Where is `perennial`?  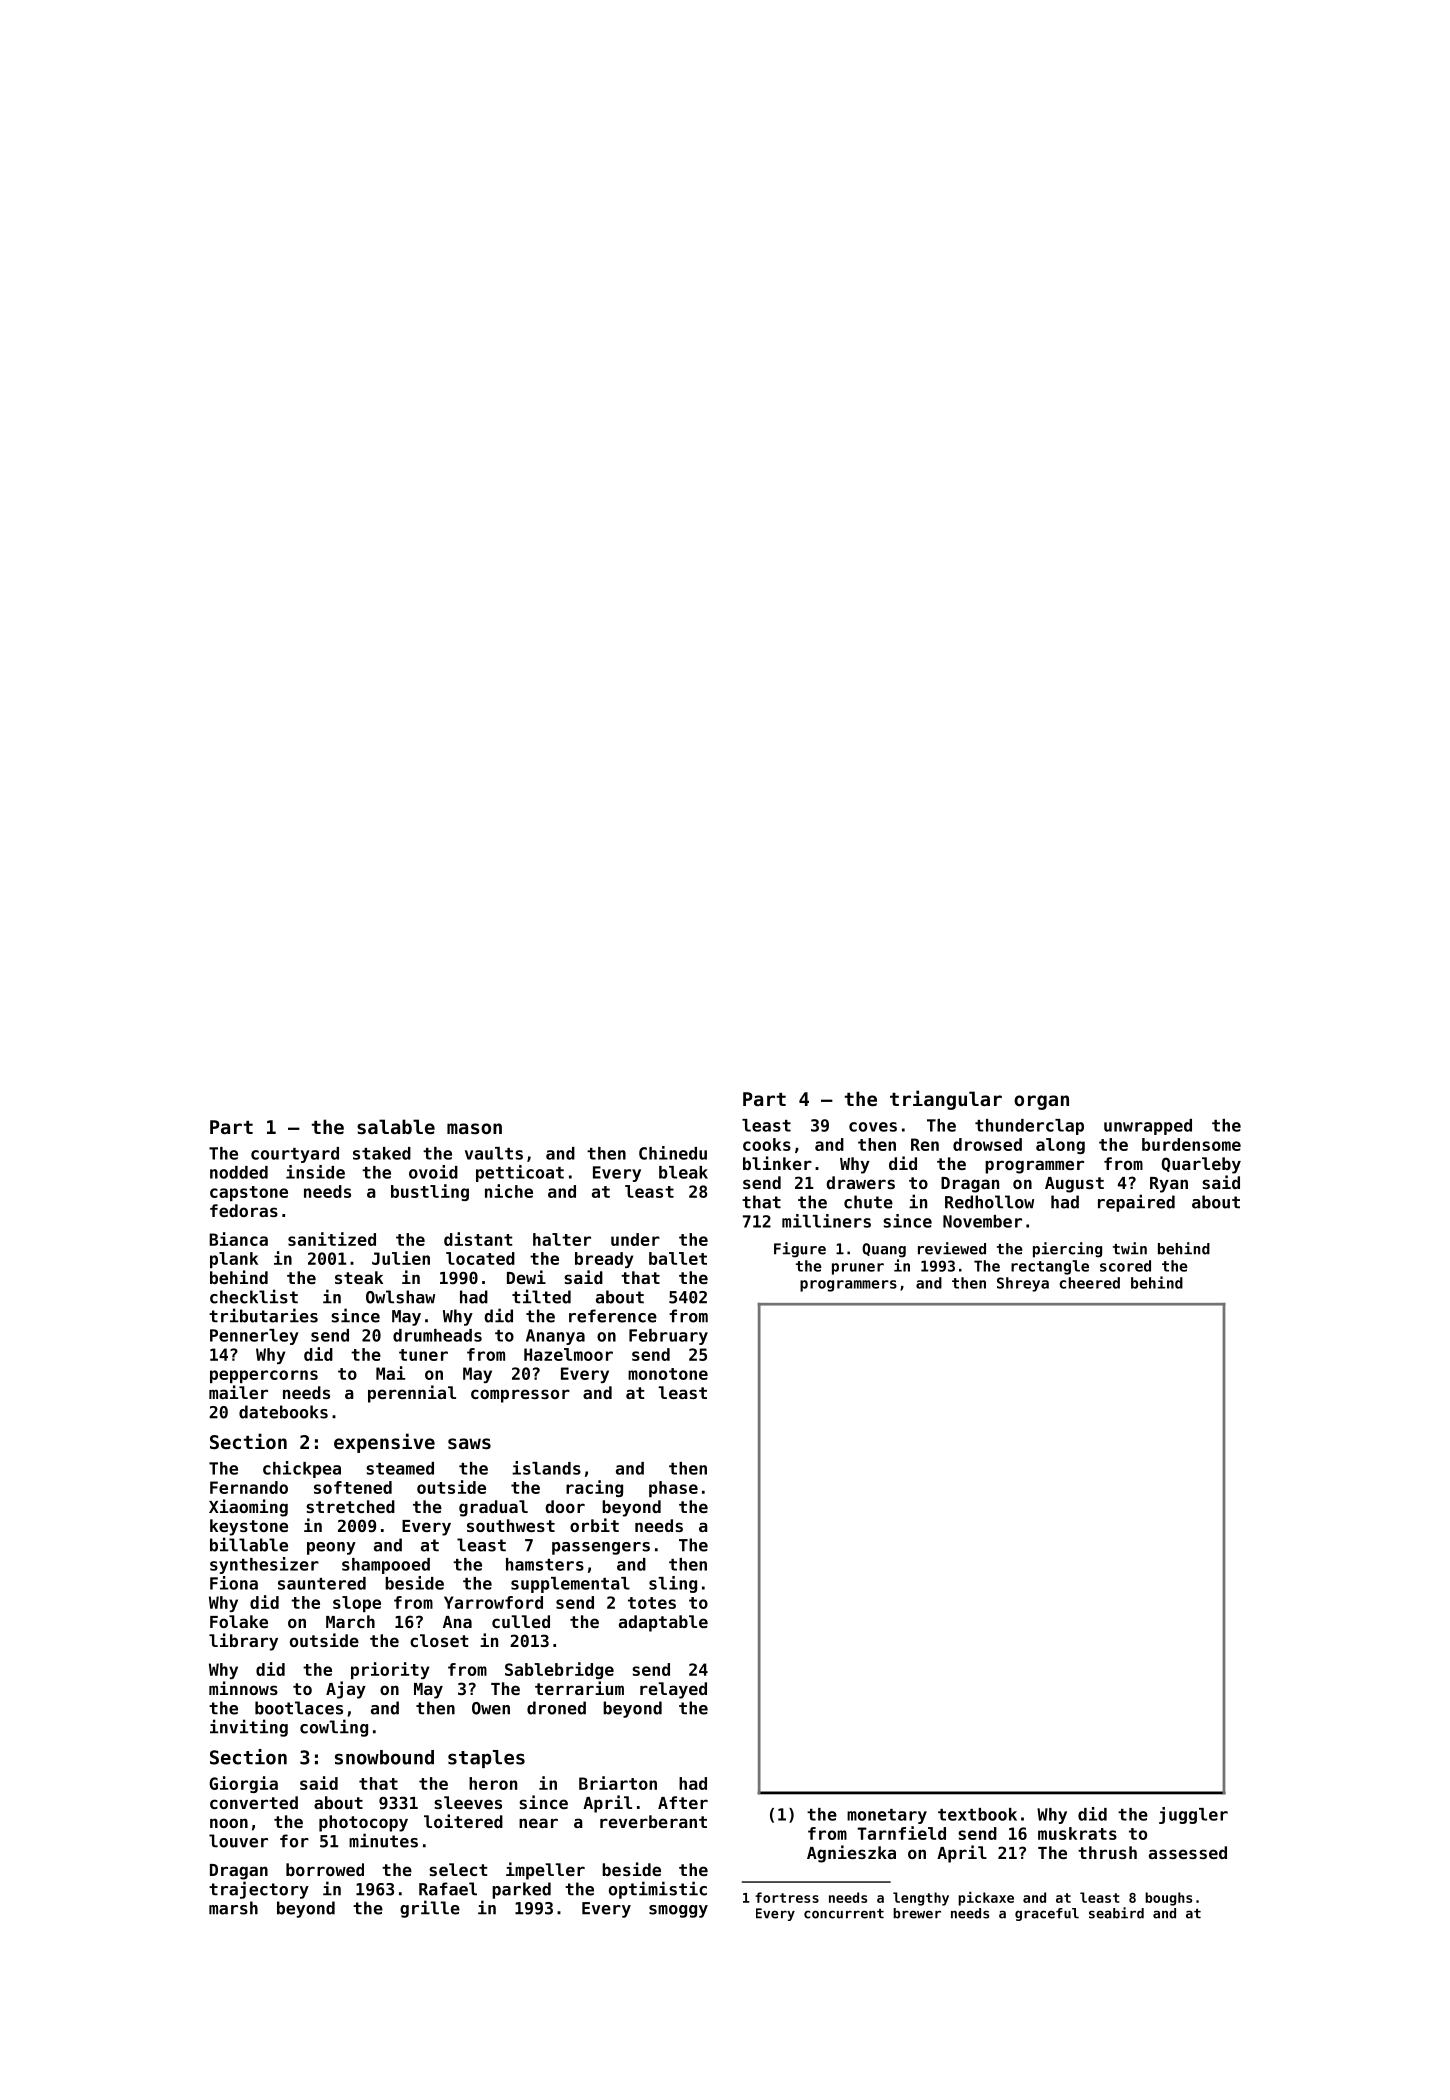
perennial is located at coordinates (412, 1394).
